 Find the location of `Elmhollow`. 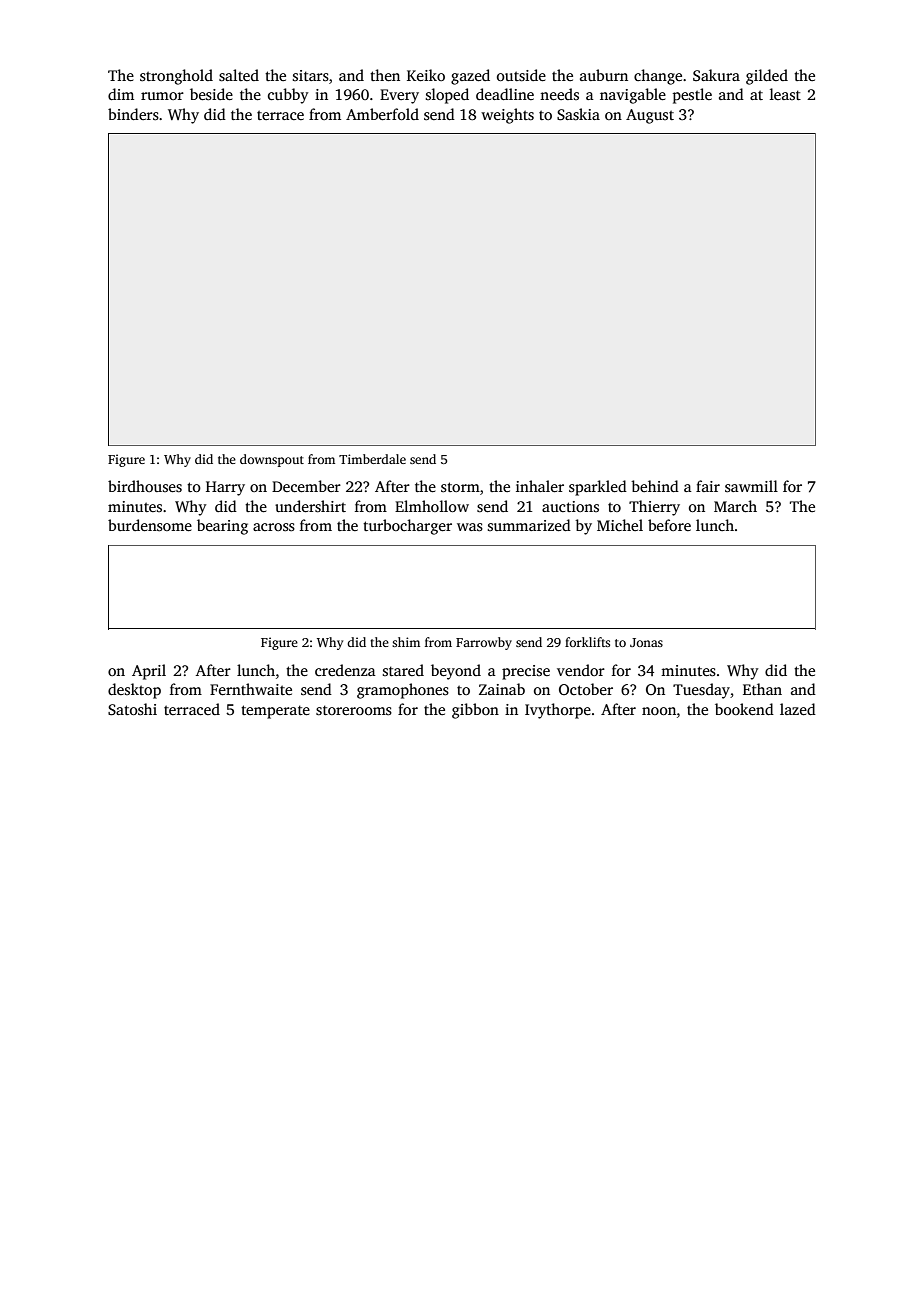

Elmhollow is located at coordinates (432, 506).
